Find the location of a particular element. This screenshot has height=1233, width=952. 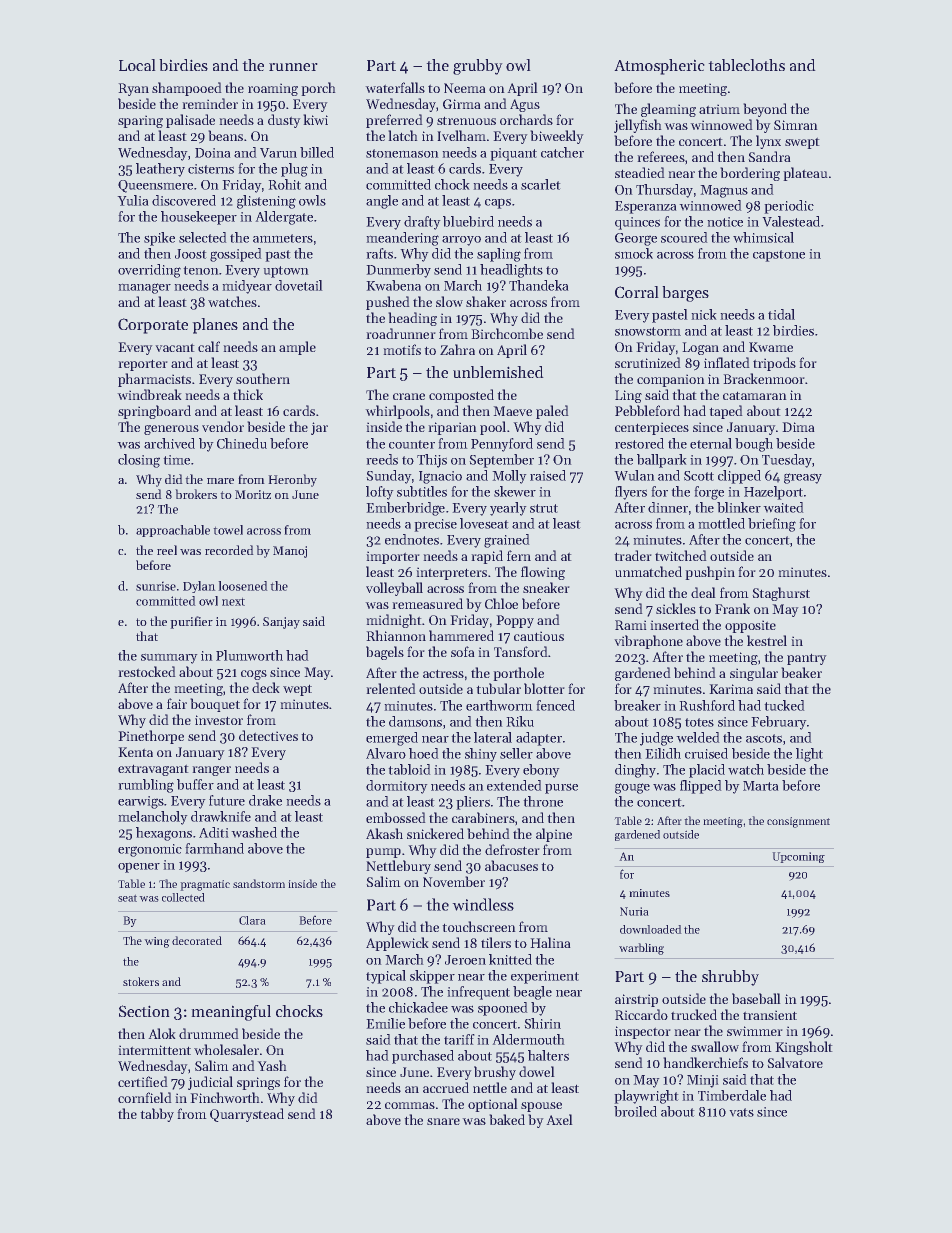

Clara is located at coordinates (252, 920).
